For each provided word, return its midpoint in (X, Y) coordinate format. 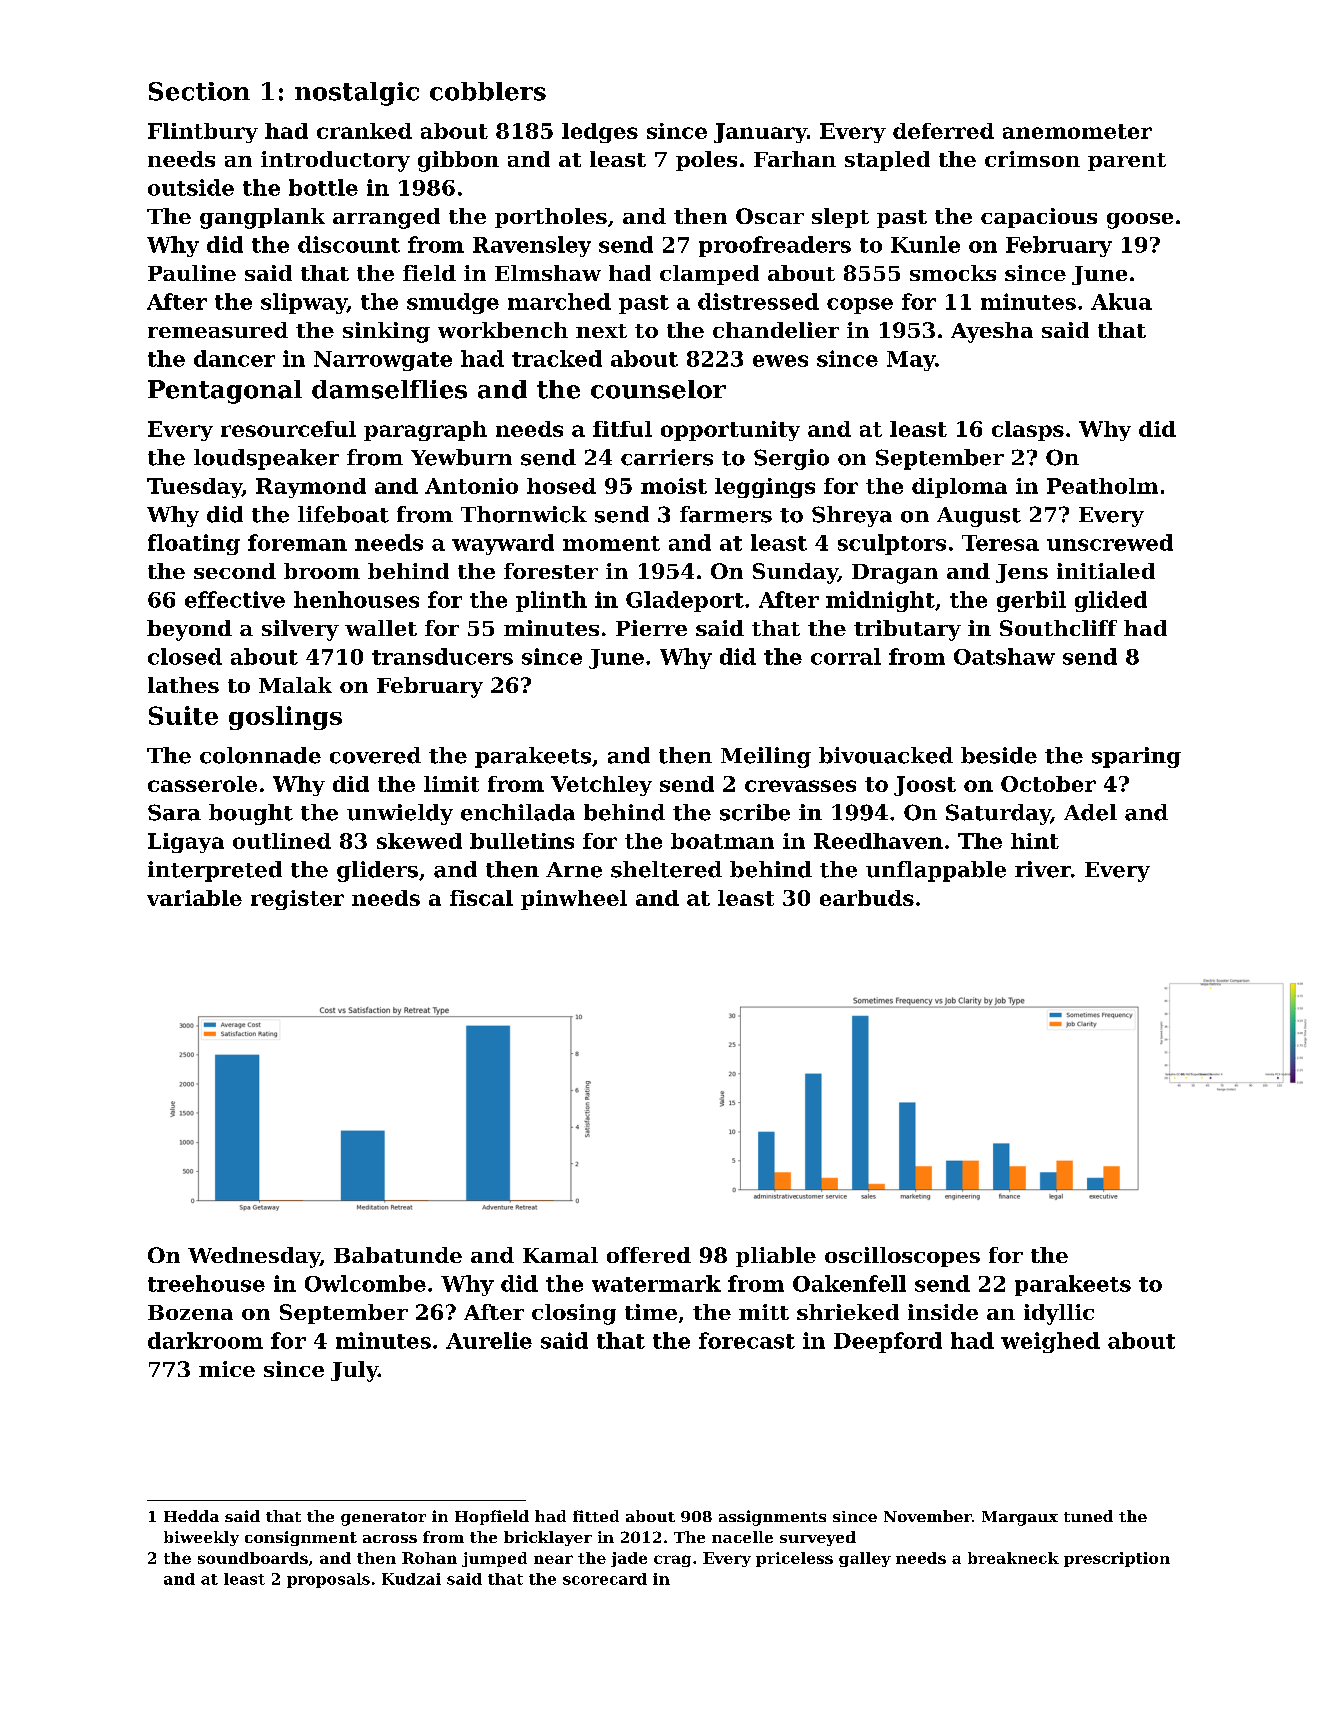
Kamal (560, 1255)
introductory (335, 161)
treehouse (206, 1283)
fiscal (481, 898)
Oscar (770, 216)
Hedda (191, 1516)
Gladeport (685, 601)
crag (672, 1561)
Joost (925, 786)
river (1043, 869)
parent (1127, 162)
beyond (189, 630)
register (297, 900)
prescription (1117, 1559)
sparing (1136, 757)
